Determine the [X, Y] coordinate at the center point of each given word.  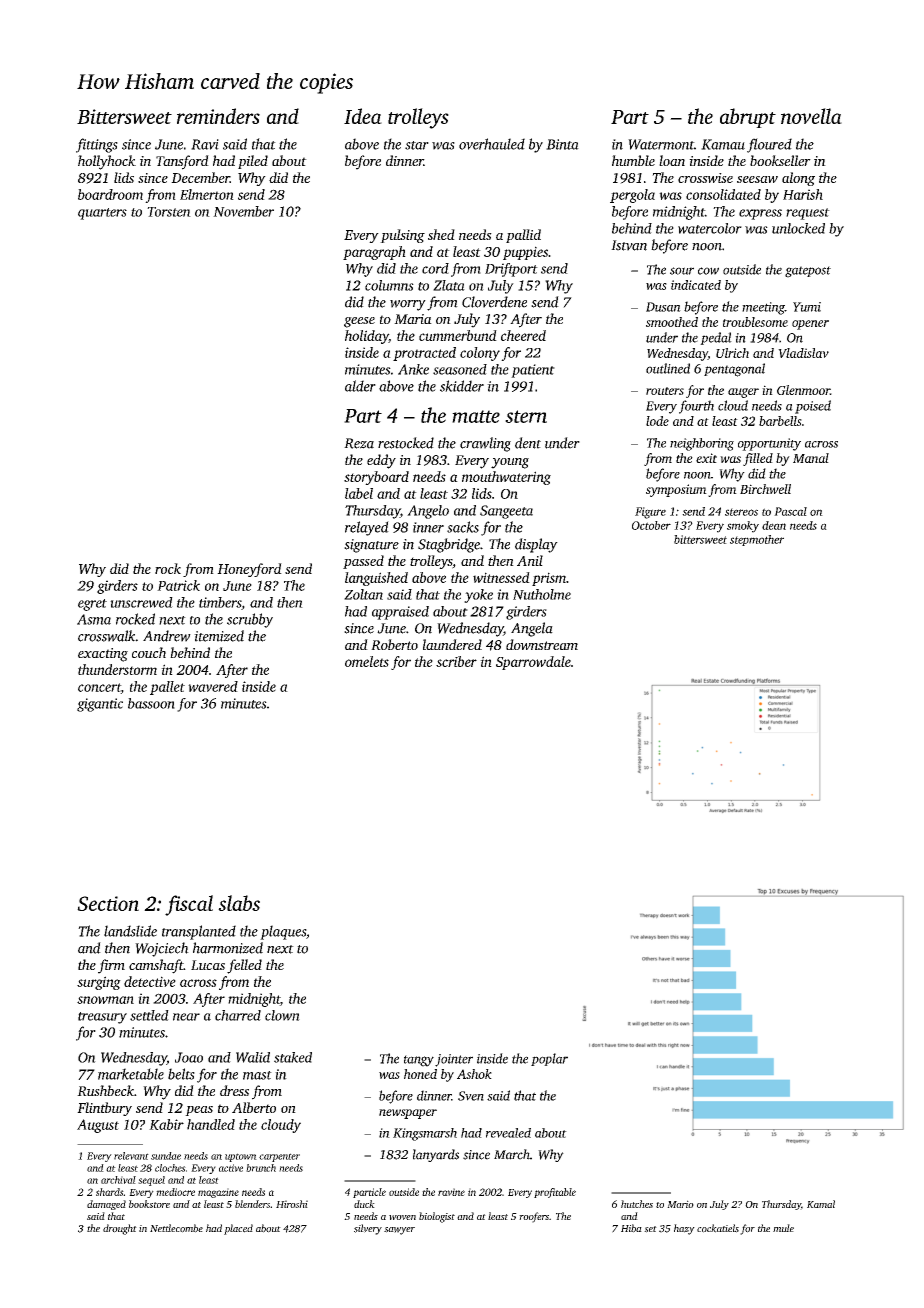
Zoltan [363, 594]
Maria [413, 319]
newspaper [408, 1114]
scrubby [250, 620]
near [186, 1017]
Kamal [821, 1204]
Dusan [663, 307]
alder [360, 386]
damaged [106, 1205]
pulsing [402, 236]
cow [708, 271]
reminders [218, 116]
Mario [680, 1204]
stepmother [757, 540]
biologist [437, 1217]
